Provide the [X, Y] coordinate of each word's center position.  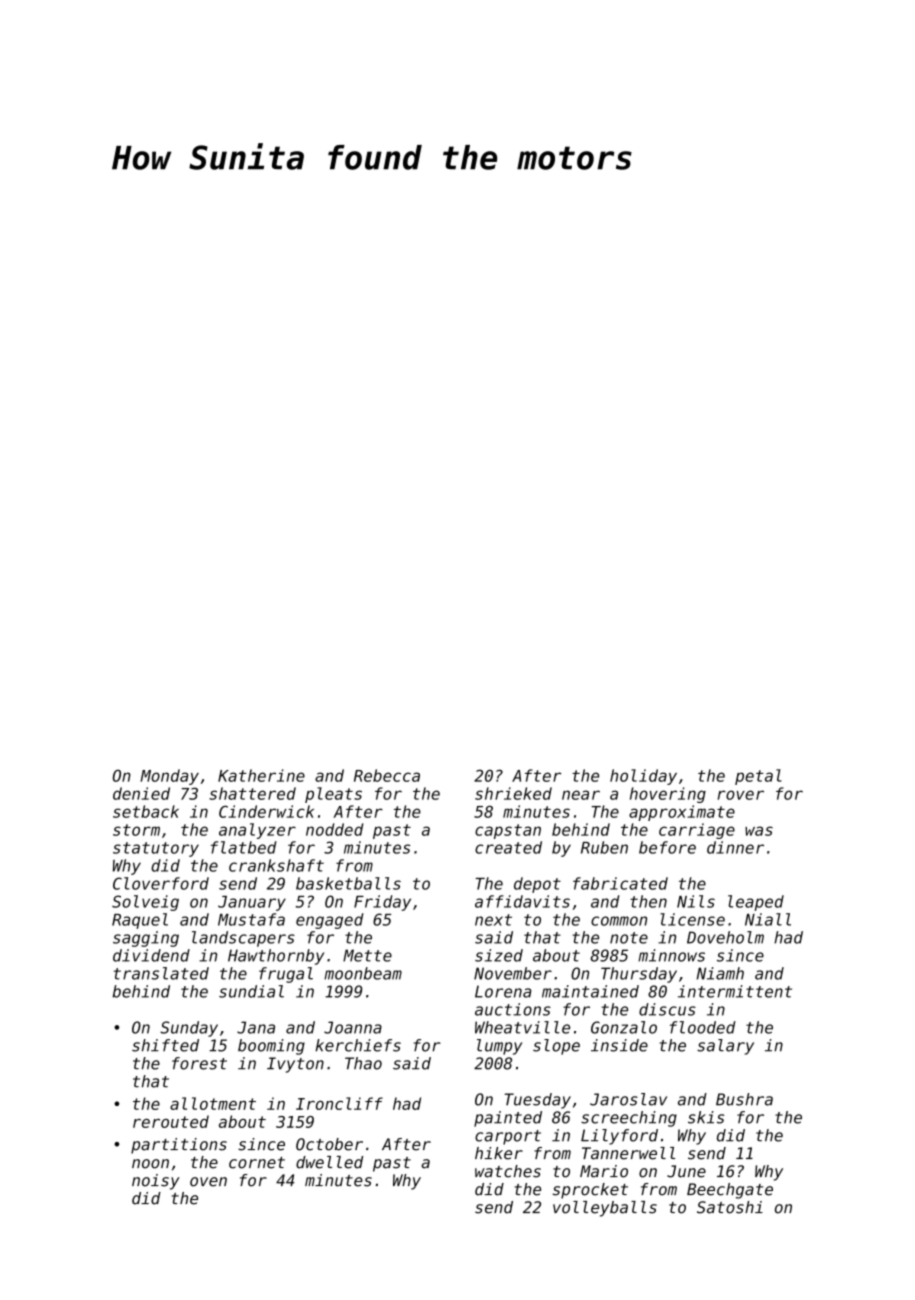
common [619, 921]
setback [146, 811]
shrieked [513, 793]
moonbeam [363, 973]
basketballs [348, 883]
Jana [256, 1027]
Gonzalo [624, 1027]
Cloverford [161, 883]
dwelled [329, 1162]
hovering [668, 795]
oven [208, 1182]
